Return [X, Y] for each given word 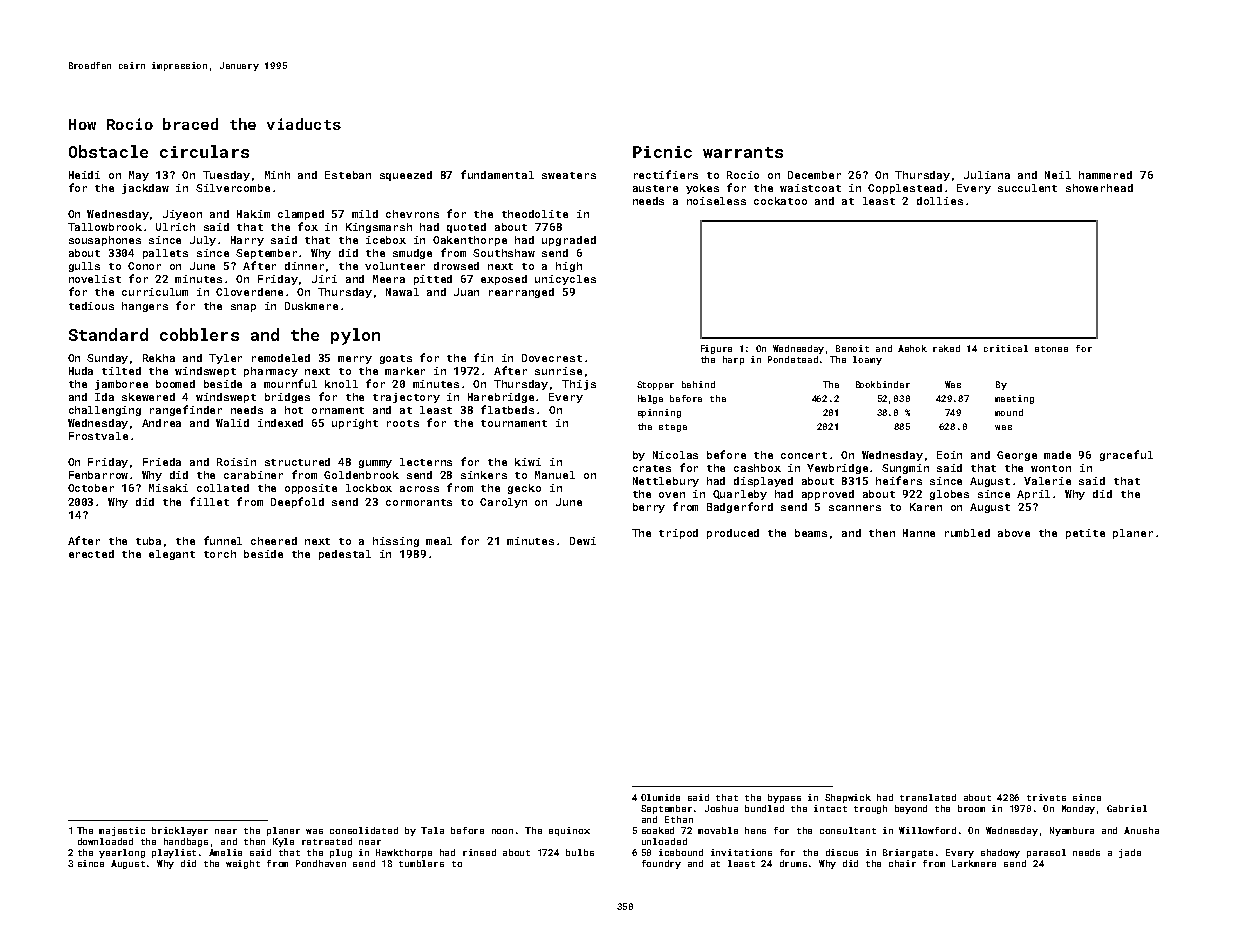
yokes [702, 189]
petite [1085, 534]
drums [793, 863]
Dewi [583, 541]
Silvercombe [233, 188]
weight [243, 864]
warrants [743, 152]
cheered [274, 541]
